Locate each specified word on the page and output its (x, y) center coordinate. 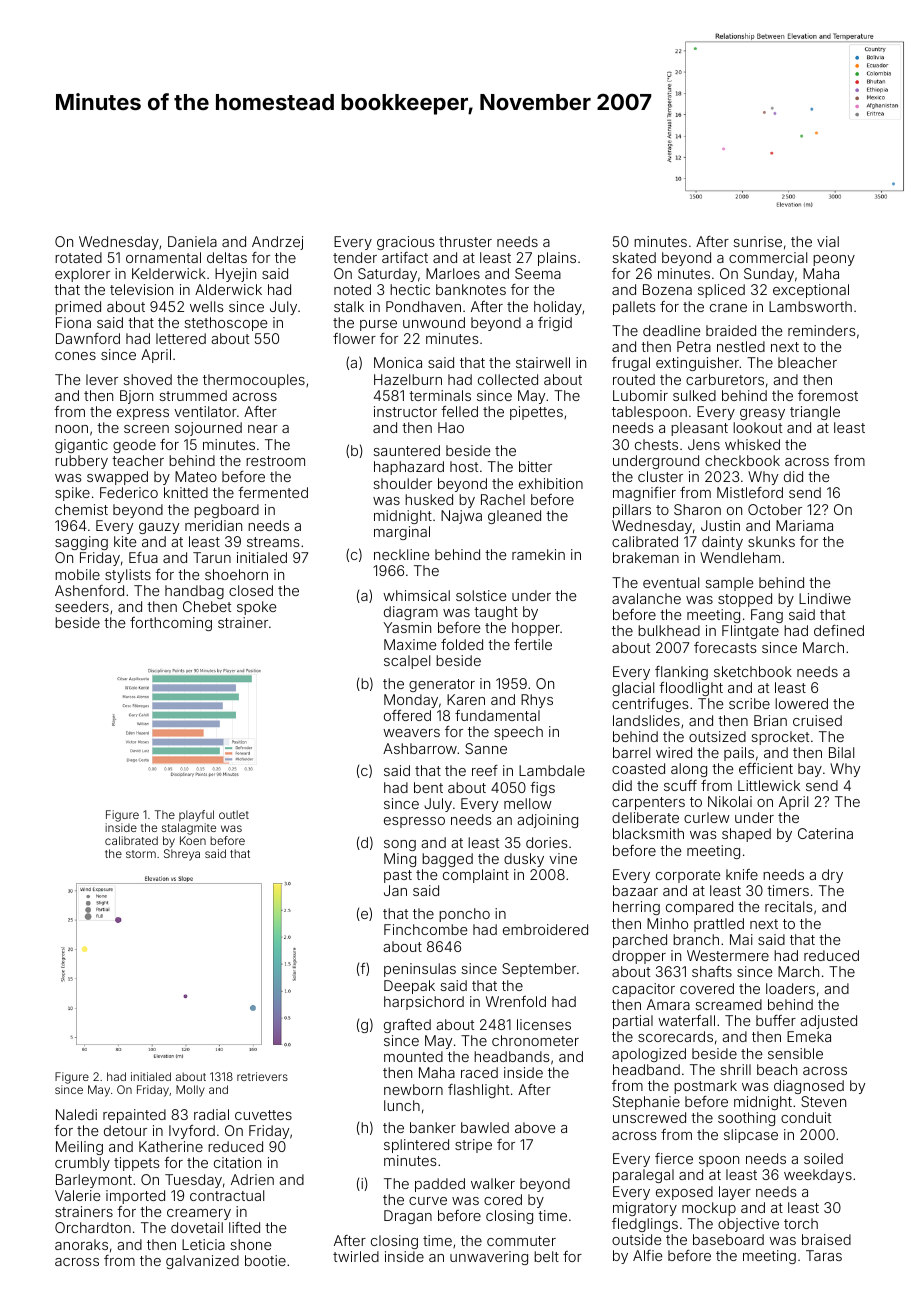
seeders (82, 606)
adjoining (547, 821)
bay (810, 770)
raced (479, 1072)
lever (102, 379)
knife (742, 874)
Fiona (73, 322)
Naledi (76, 1114)
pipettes (536, 413)
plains (557, 259)
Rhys (537, 701)
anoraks (81, 1244)
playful (196, 816)
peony (834, 260)
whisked (752, 444)
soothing (746, 1119)
